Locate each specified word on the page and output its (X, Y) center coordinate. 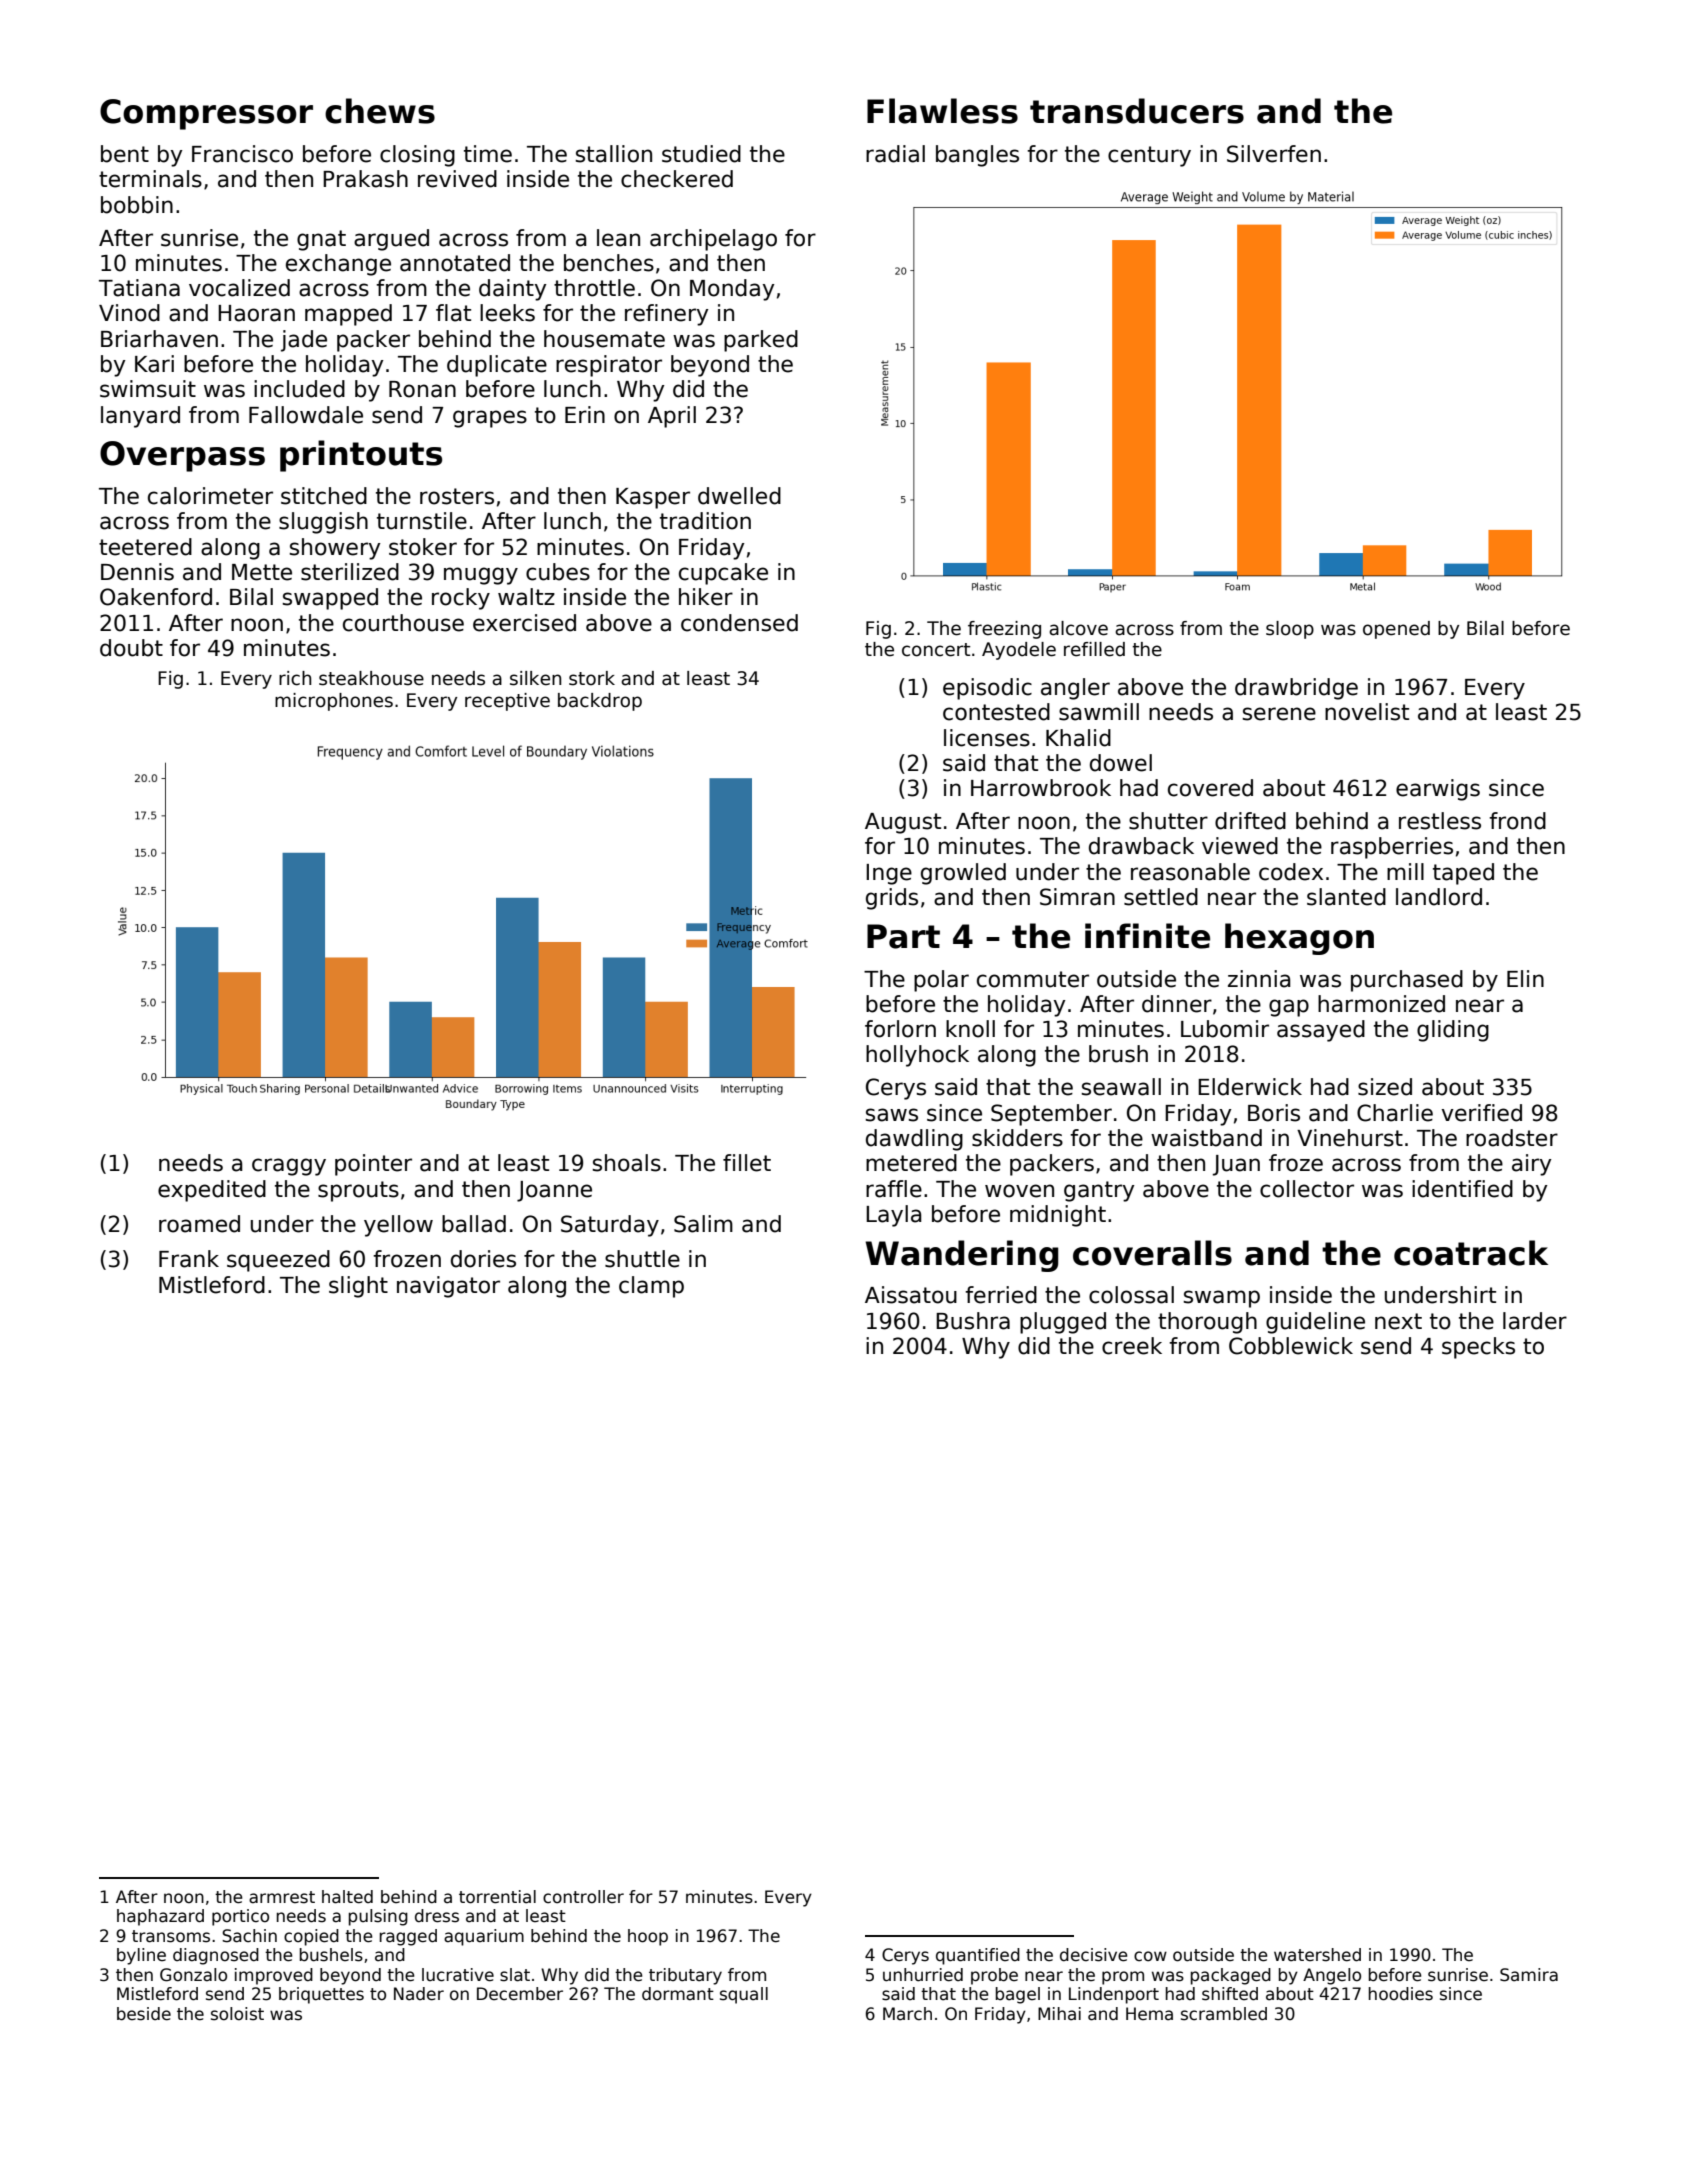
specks (1478, 1348)
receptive (507, 702)
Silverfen (1274, 154)
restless (1440, 821)
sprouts (358, 1191)
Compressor (206, 114)
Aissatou (911, 1295)
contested (996, 712)
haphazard (160, 1917)
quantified (978, 1956)
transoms (171, 1936)
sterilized (350, 572)
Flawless (942, 111)
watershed (1317, 1955)
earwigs (1438, 790)
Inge (889, 874)
